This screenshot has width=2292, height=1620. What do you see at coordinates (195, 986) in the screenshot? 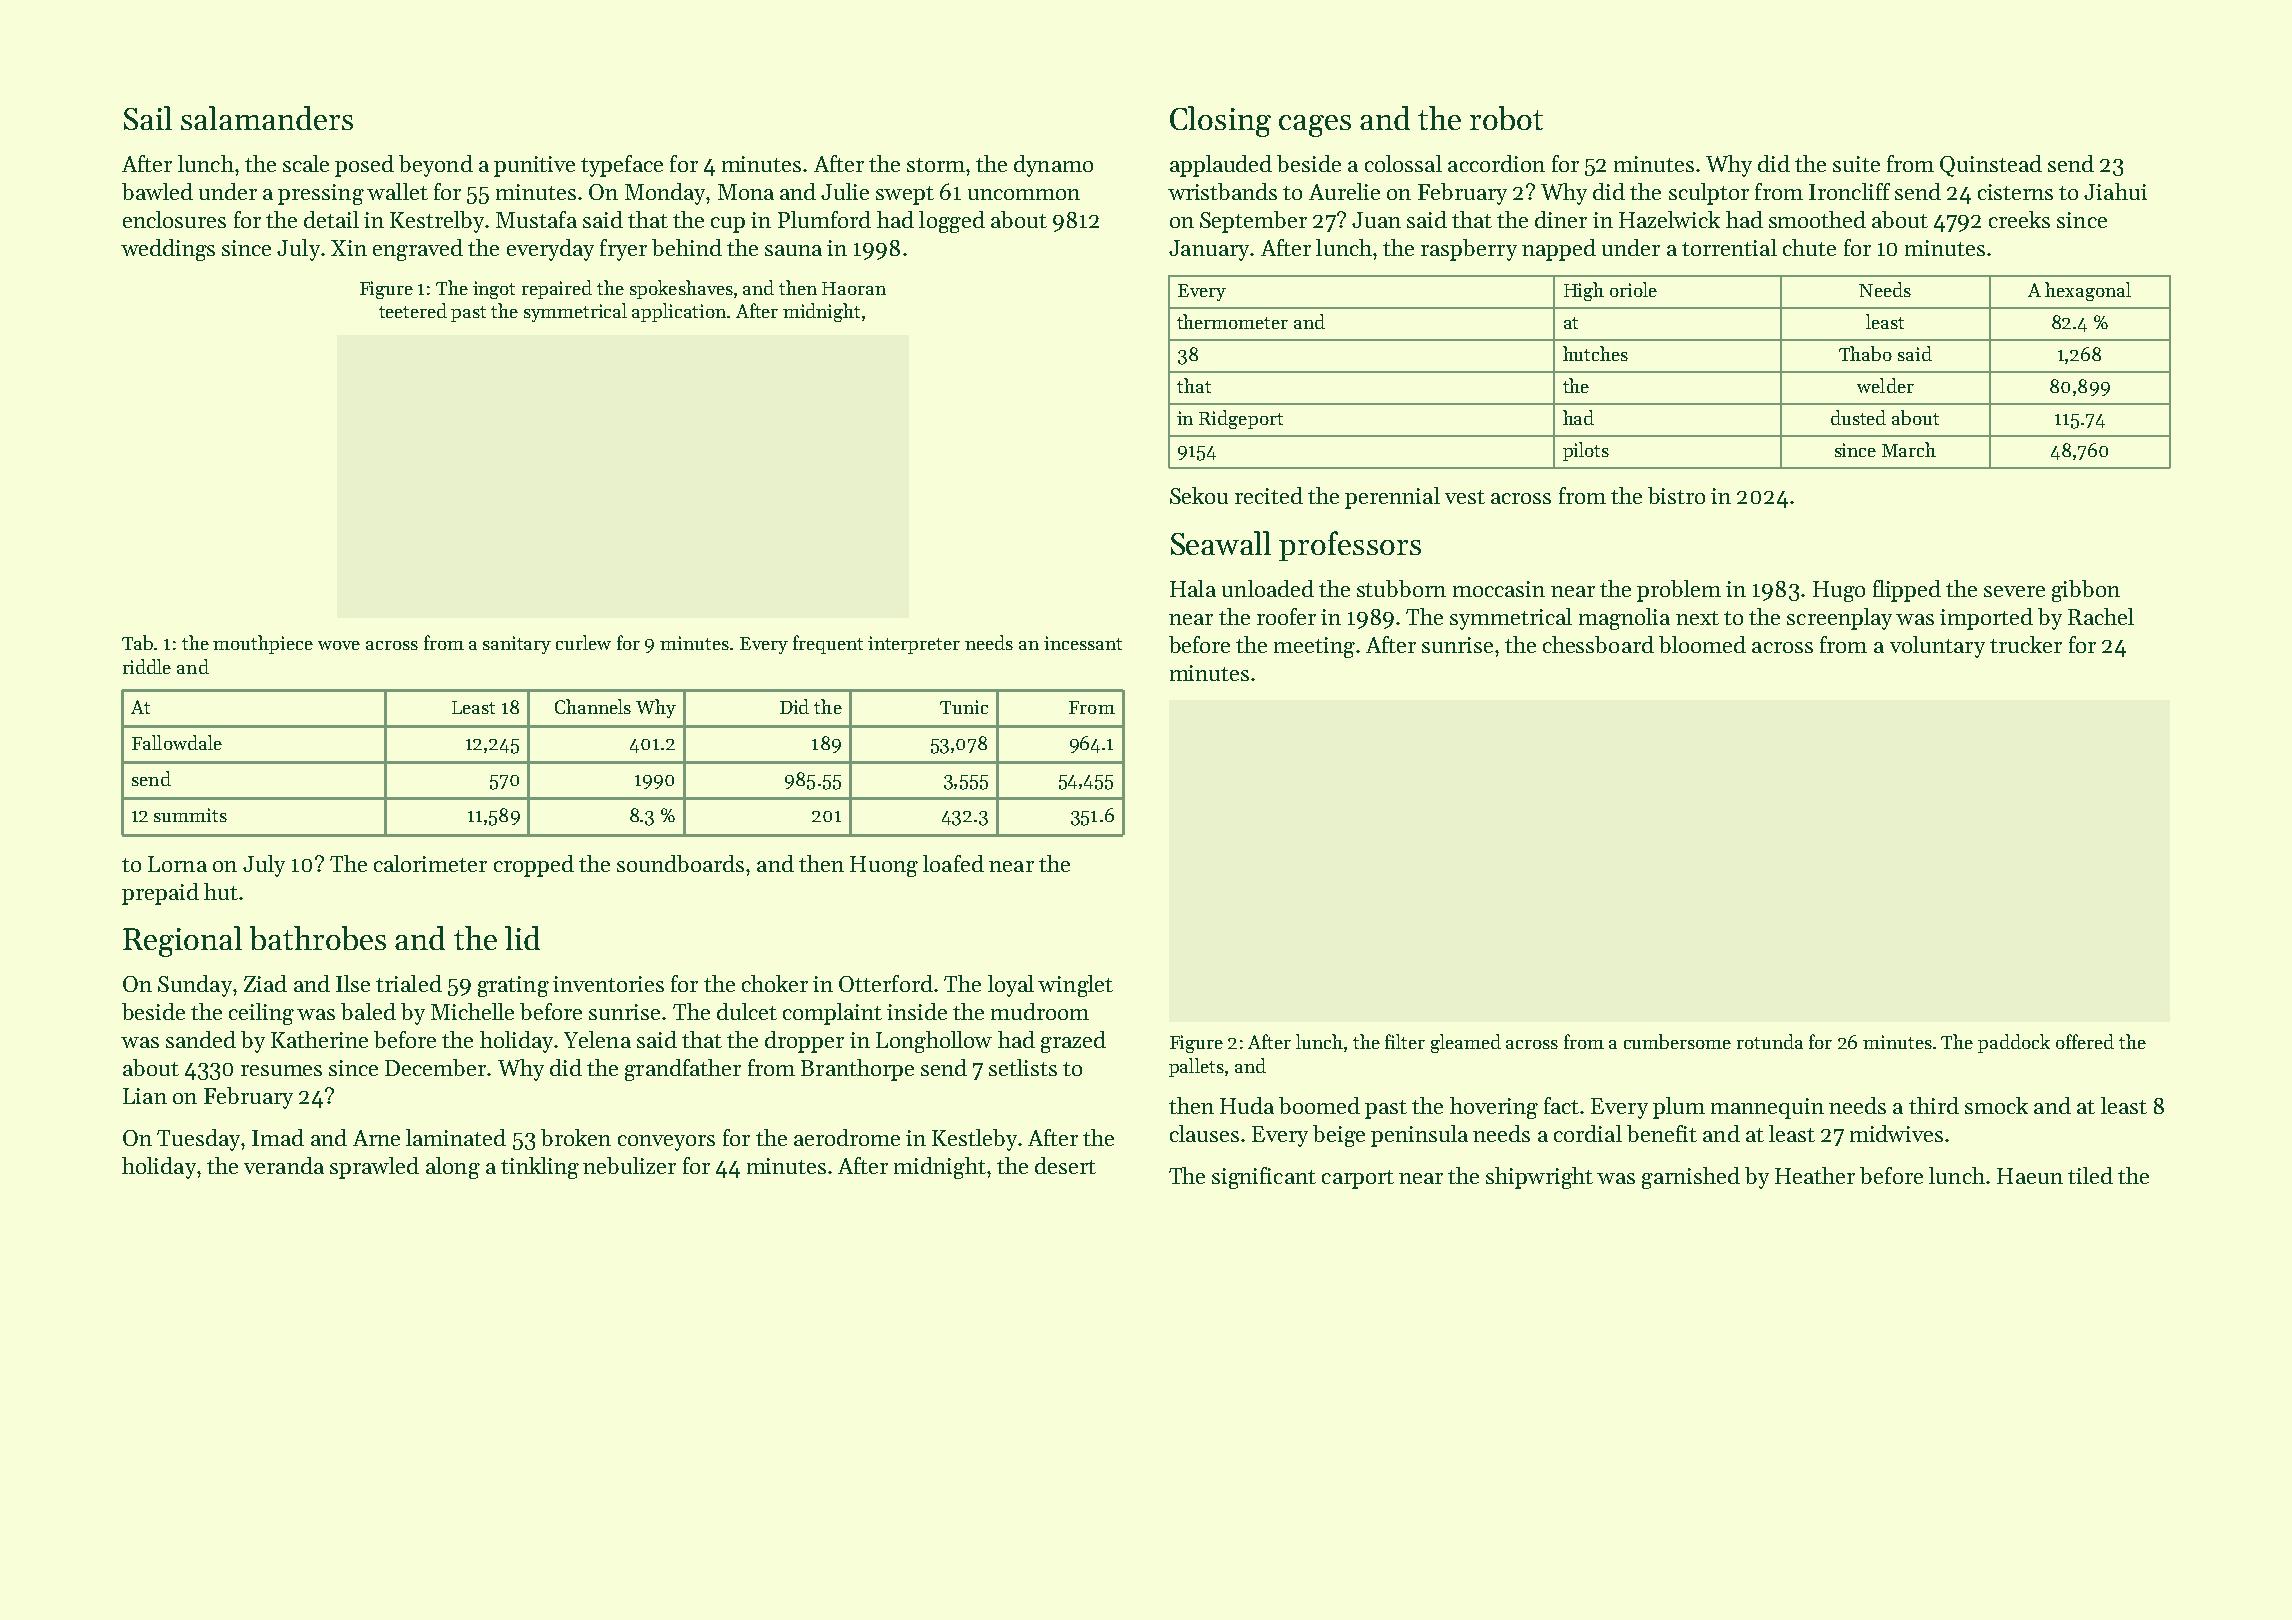
I see `Sunday` at bounding box center [195, 986].
